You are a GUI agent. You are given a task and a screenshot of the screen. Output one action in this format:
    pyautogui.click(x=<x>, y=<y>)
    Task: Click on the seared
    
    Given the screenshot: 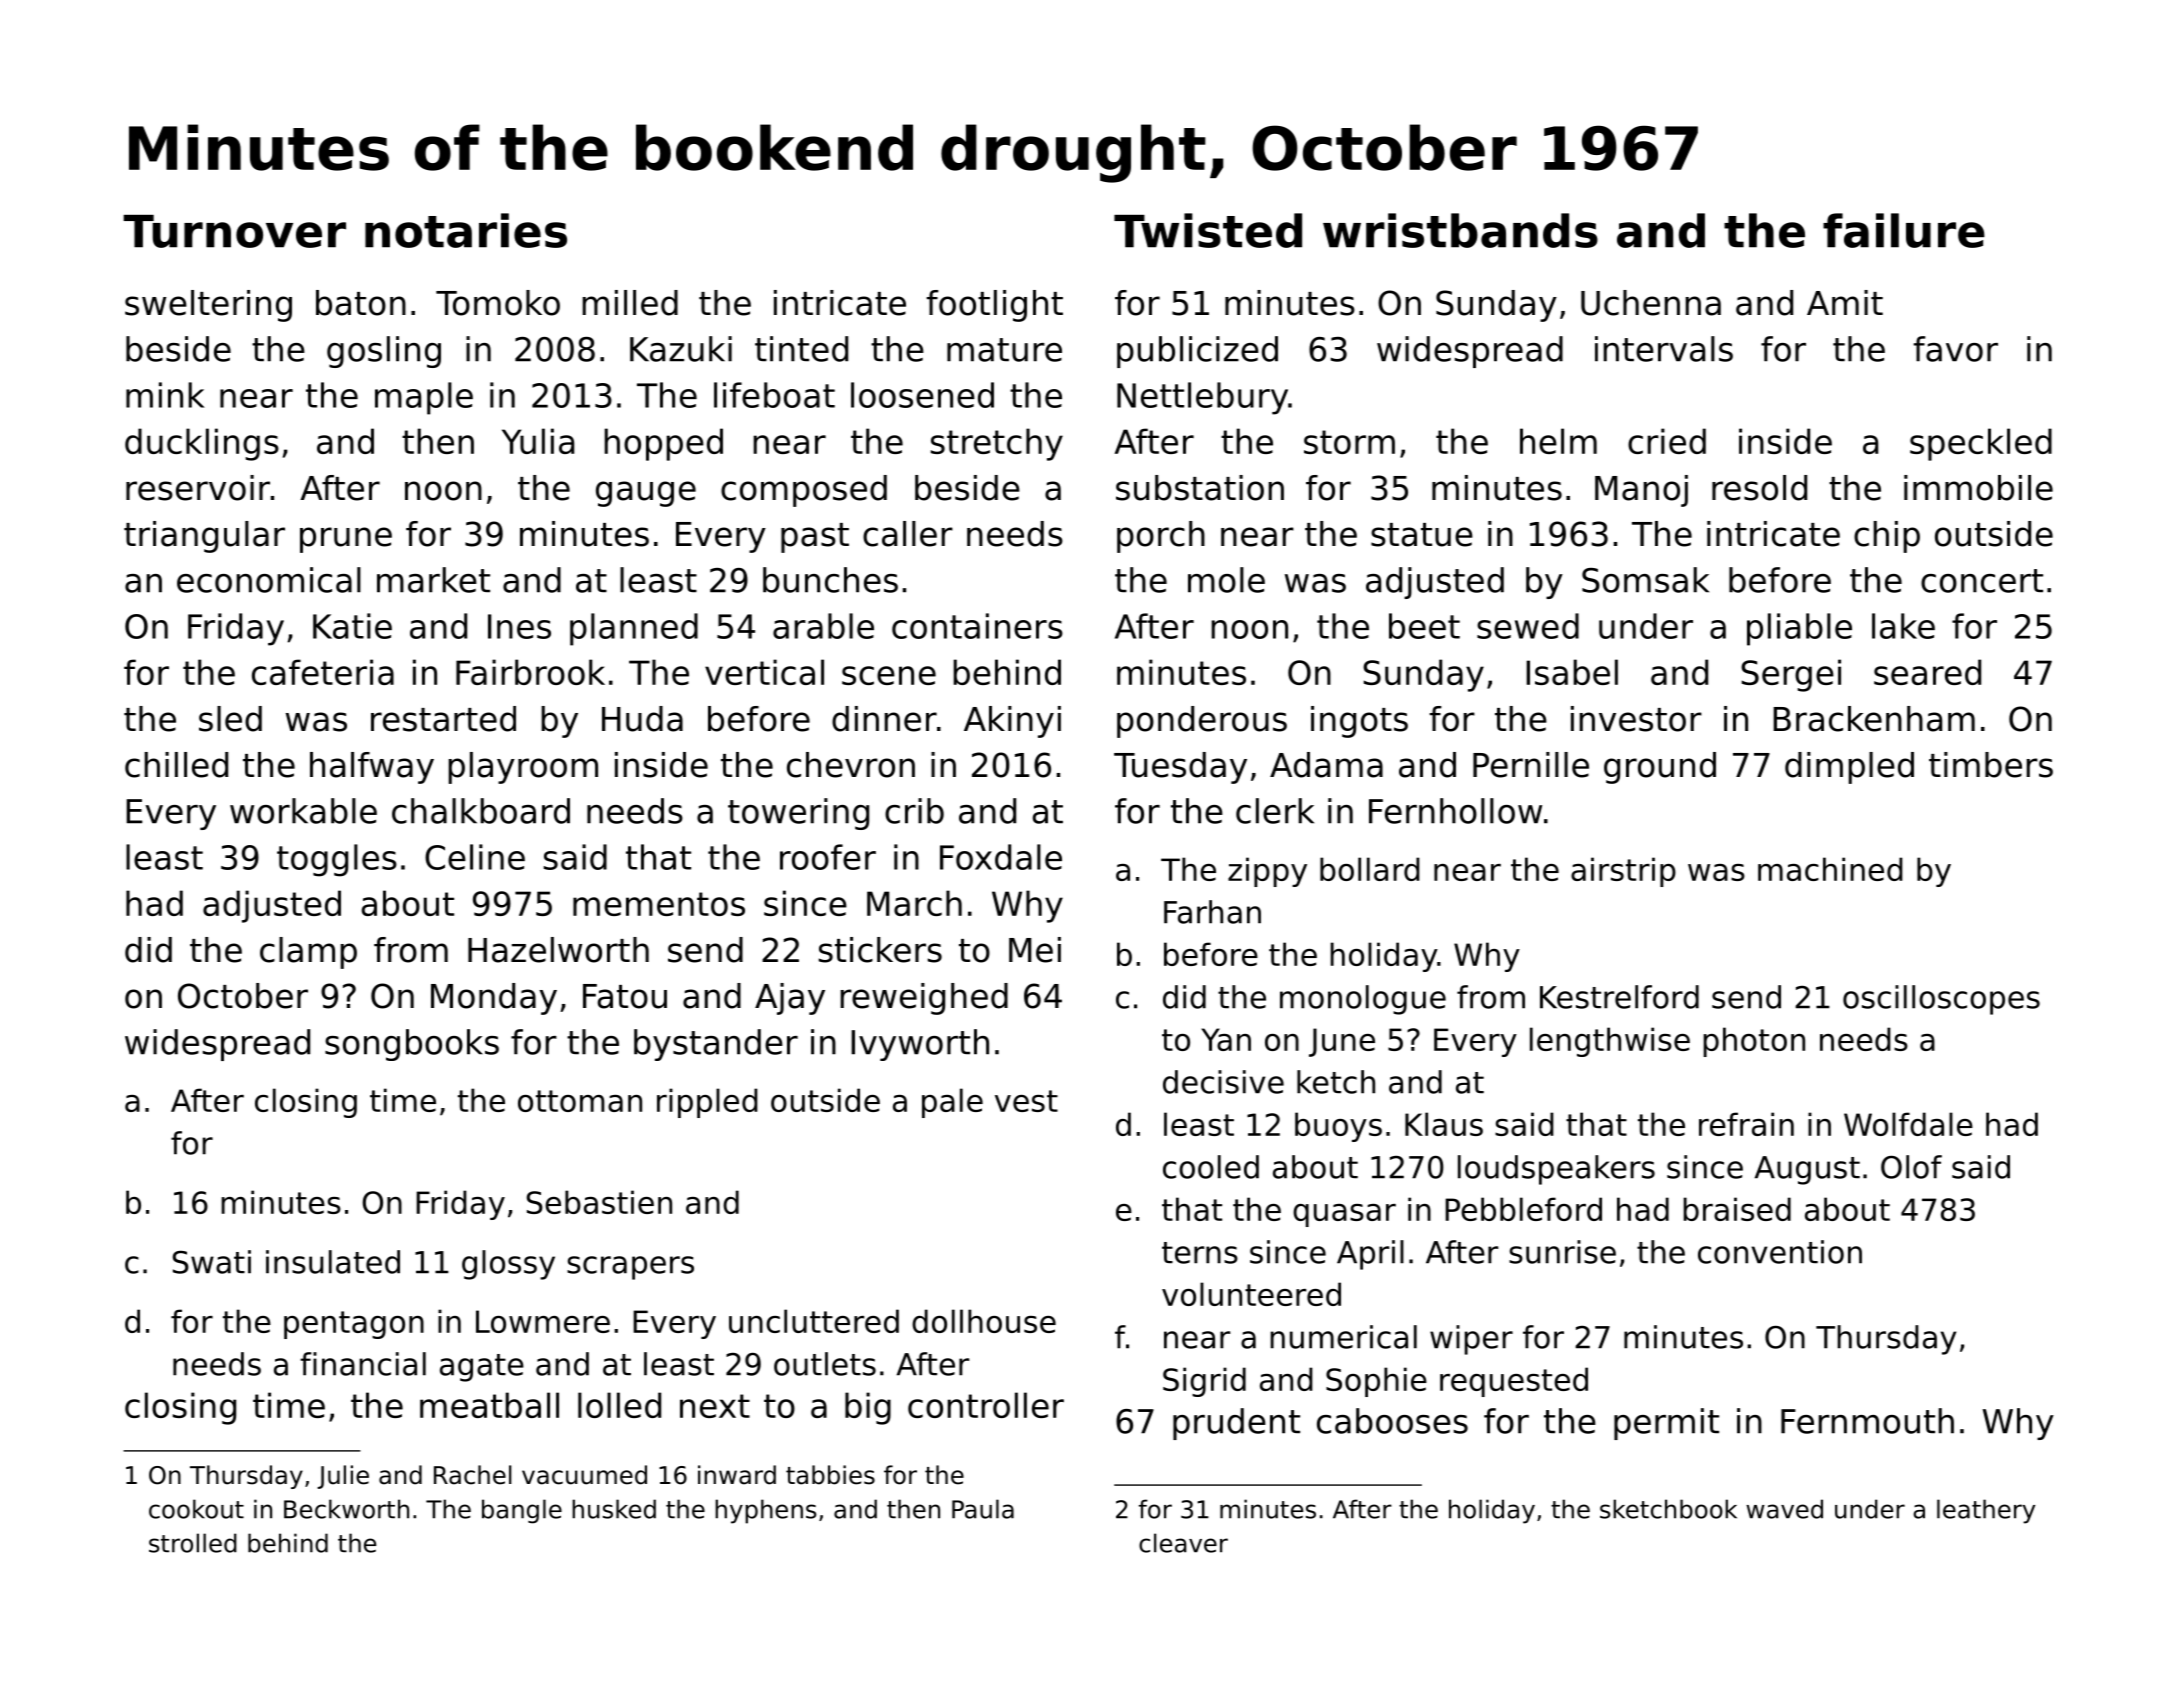 What is the action you would take?
    pyautogui.click(x=1927, y=672)
